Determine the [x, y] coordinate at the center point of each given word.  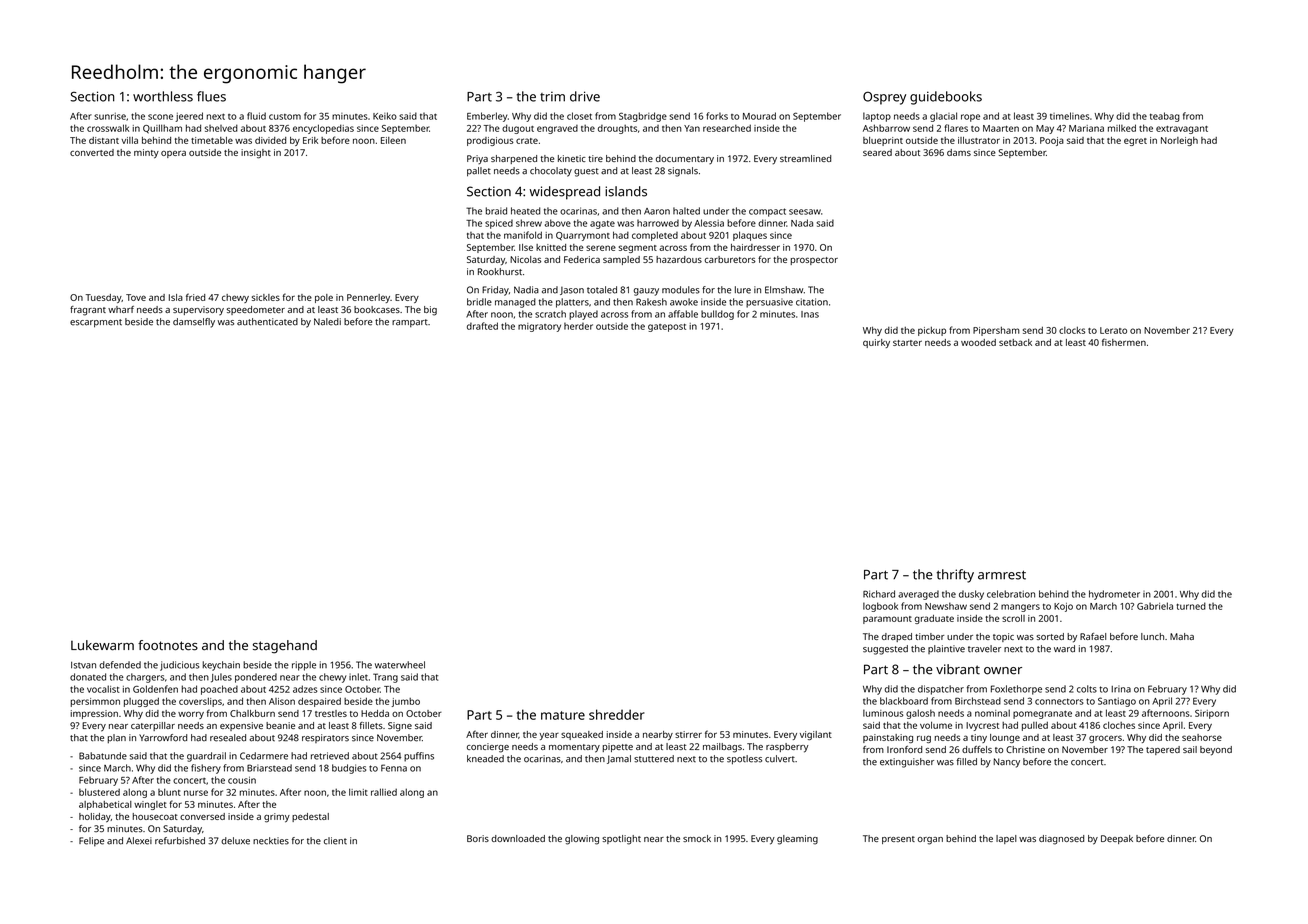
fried [195, 297]
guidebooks [946, 98]
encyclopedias [323, 129]
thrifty [955, 576]
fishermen [1124, 342]
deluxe [235, 841]
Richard [879, 594]
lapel [1006, 839]
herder [578, 326]
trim [552, 96]
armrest [1002, 575]
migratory [539, 327]
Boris [478, 838]
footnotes [168, 645]
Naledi [327, 322]
